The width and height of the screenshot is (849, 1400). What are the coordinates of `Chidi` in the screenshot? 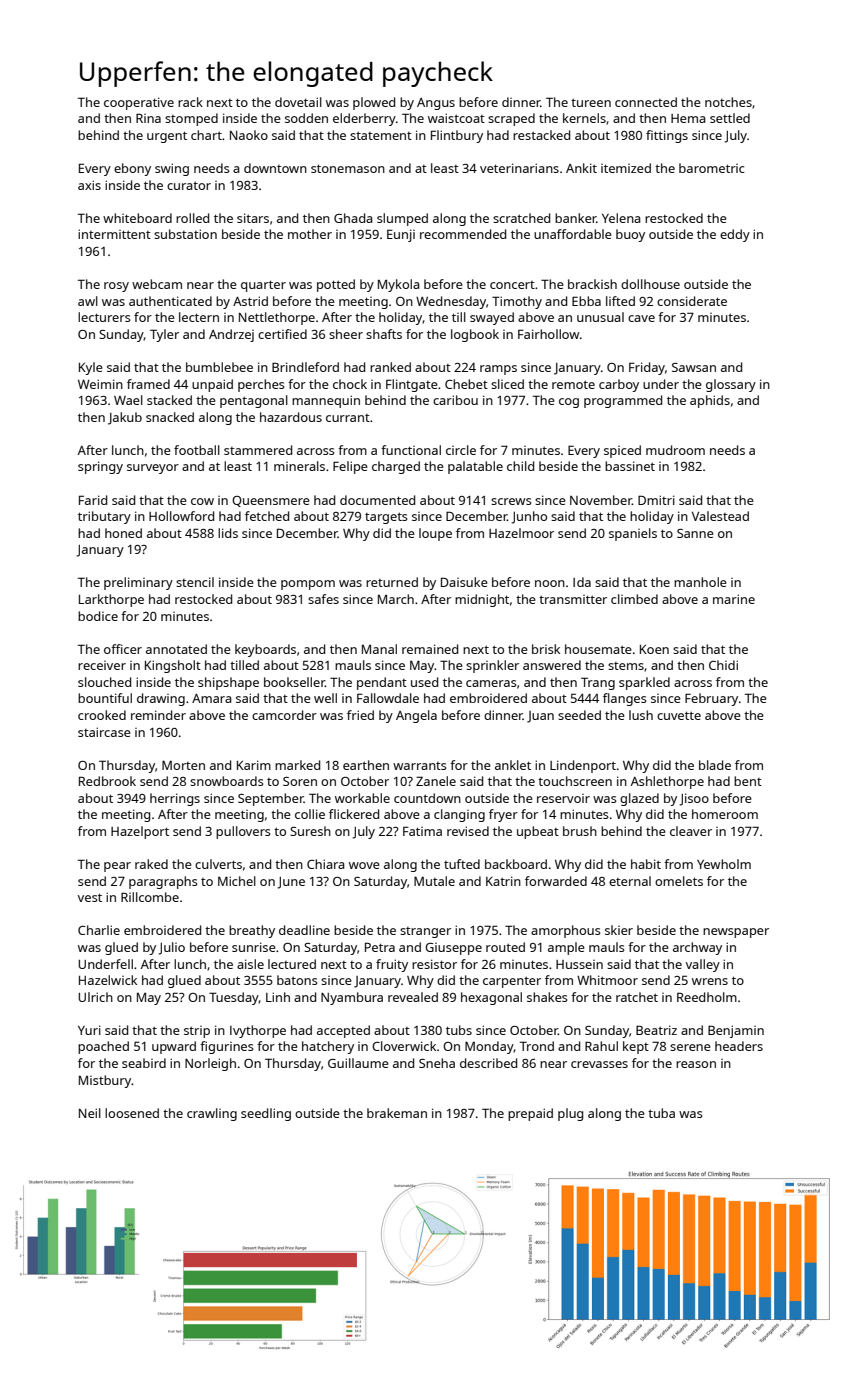 It's located at (723, 665).
